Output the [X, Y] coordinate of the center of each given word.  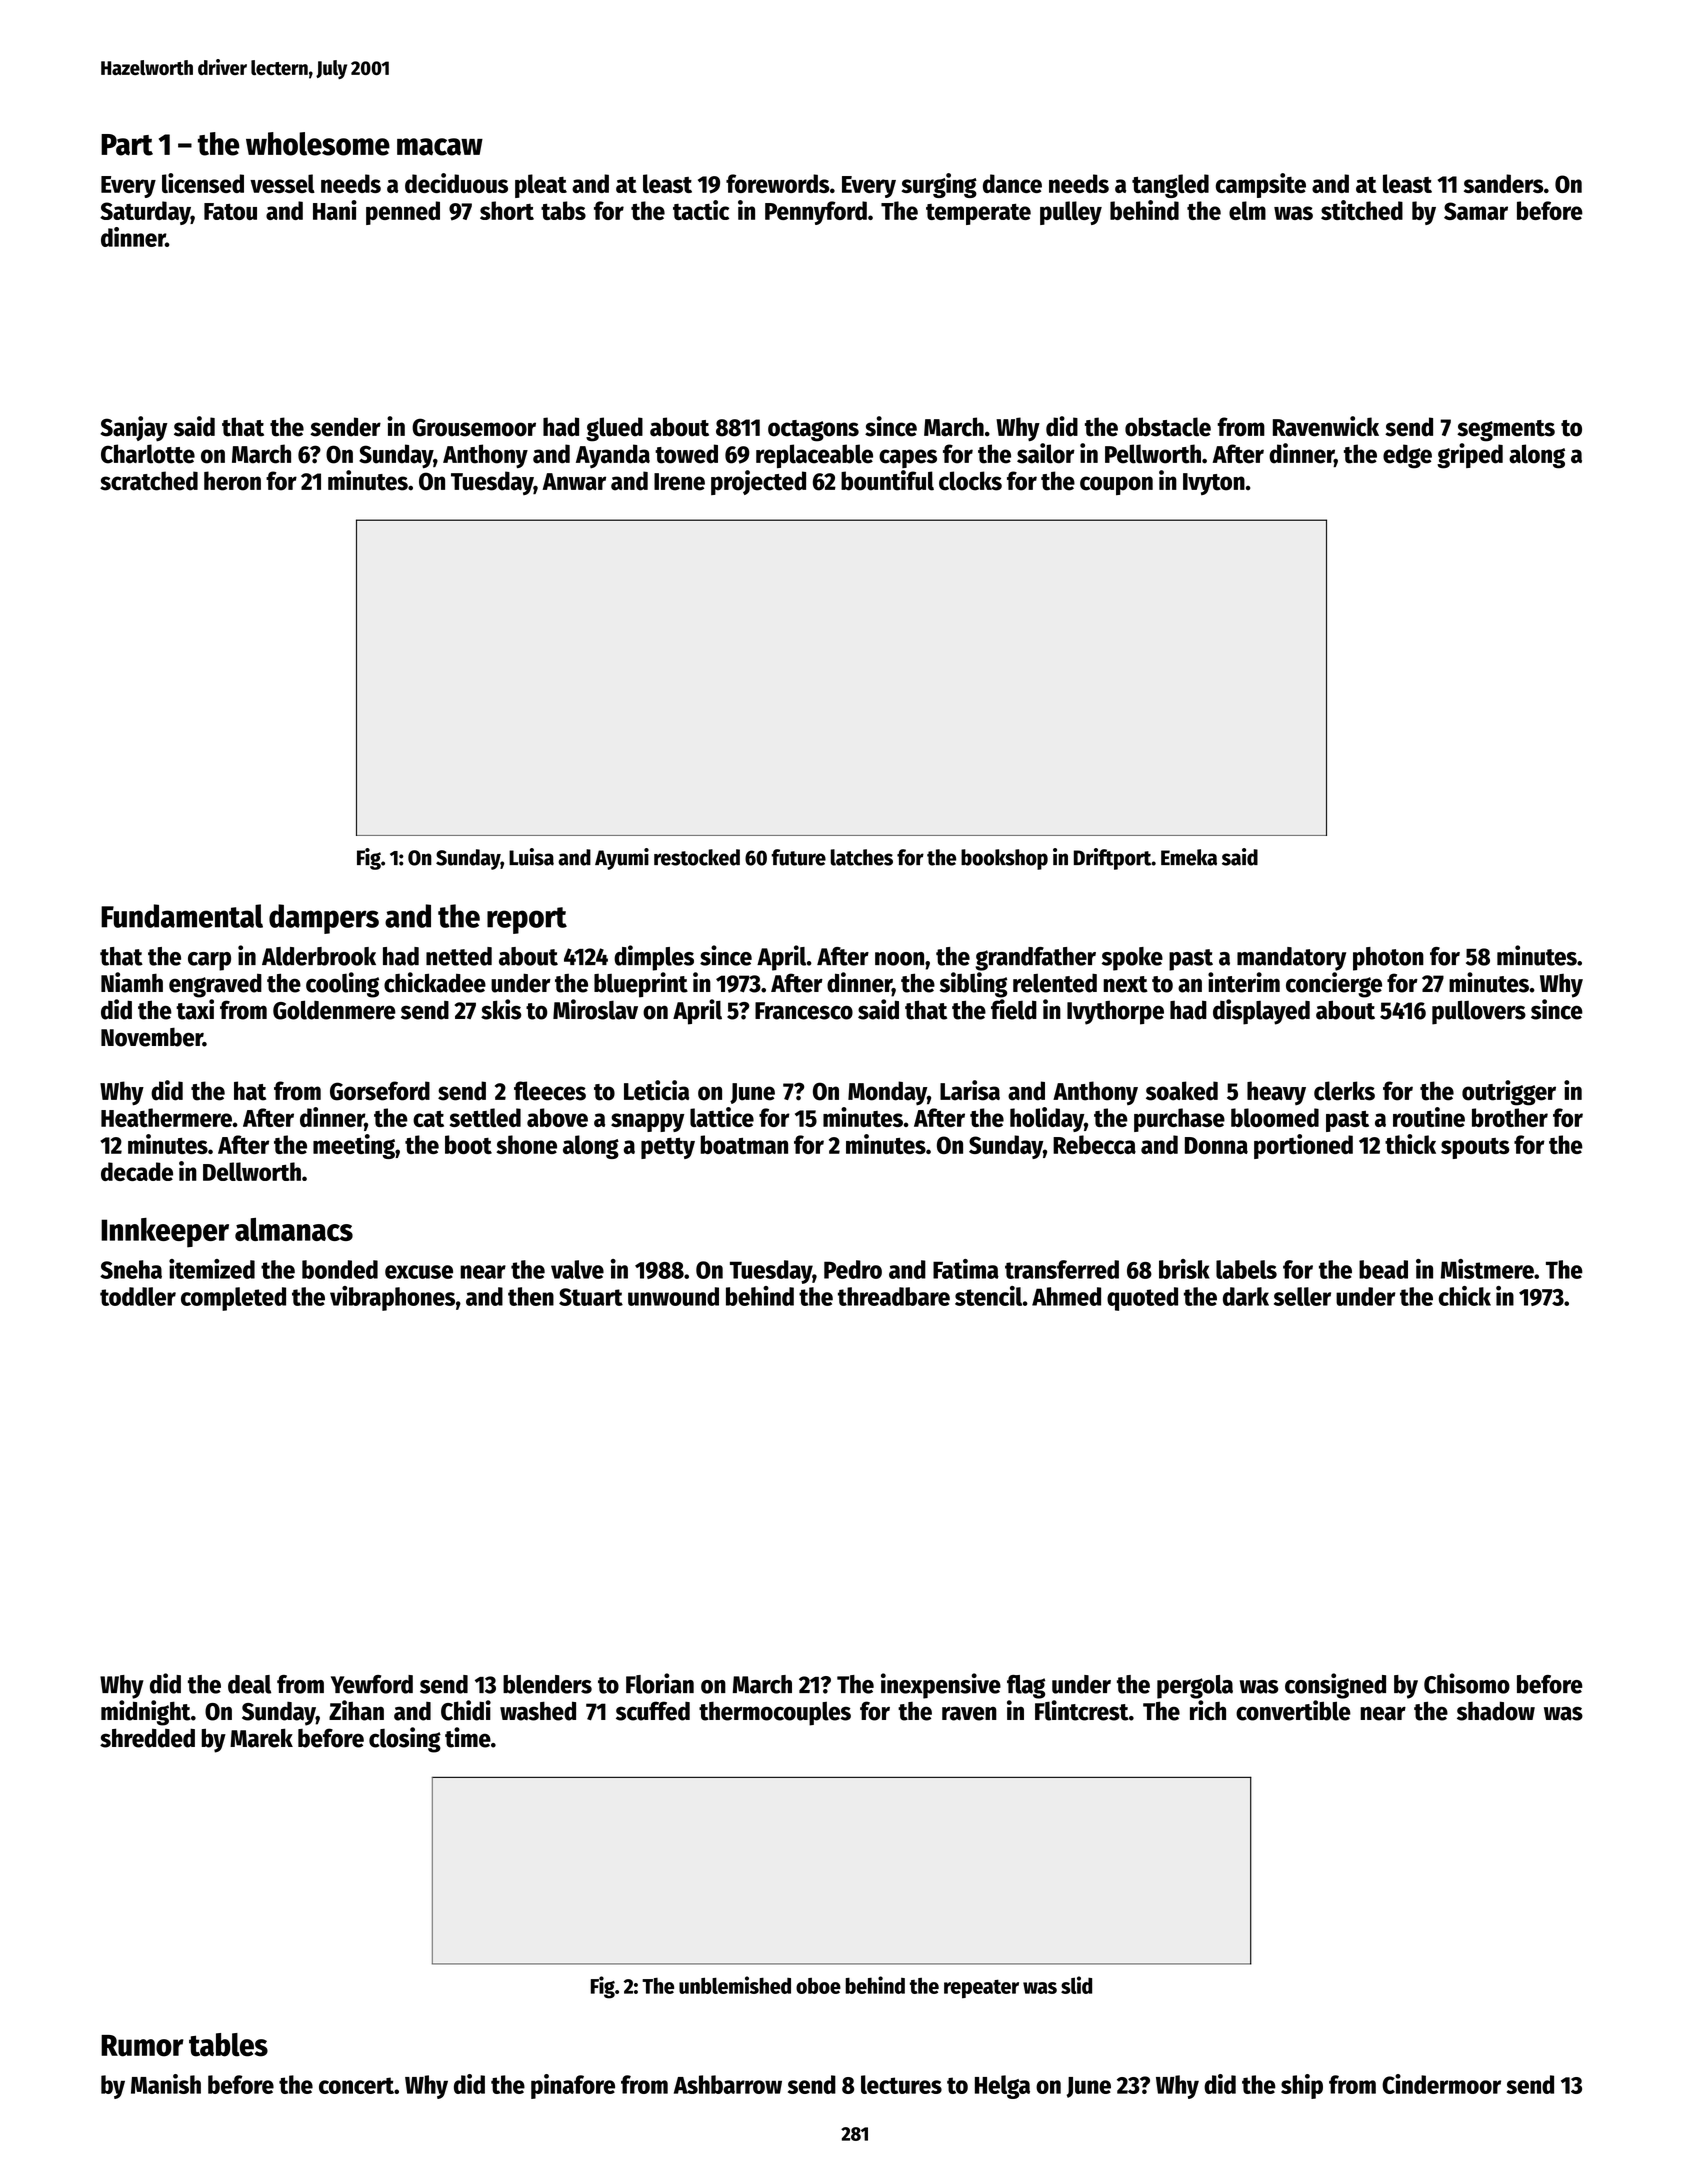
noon [899, 959]
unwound [673, 1296]
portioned [1303, 1146]
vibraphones [392, 1298]
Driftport [1113, 859]
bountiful [887, 480]
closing [405, 1740]
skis [501, 1009]
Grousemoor [474, 427]
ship [1302, 2086]
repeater [981, 1989]
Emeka [1189, 857]
